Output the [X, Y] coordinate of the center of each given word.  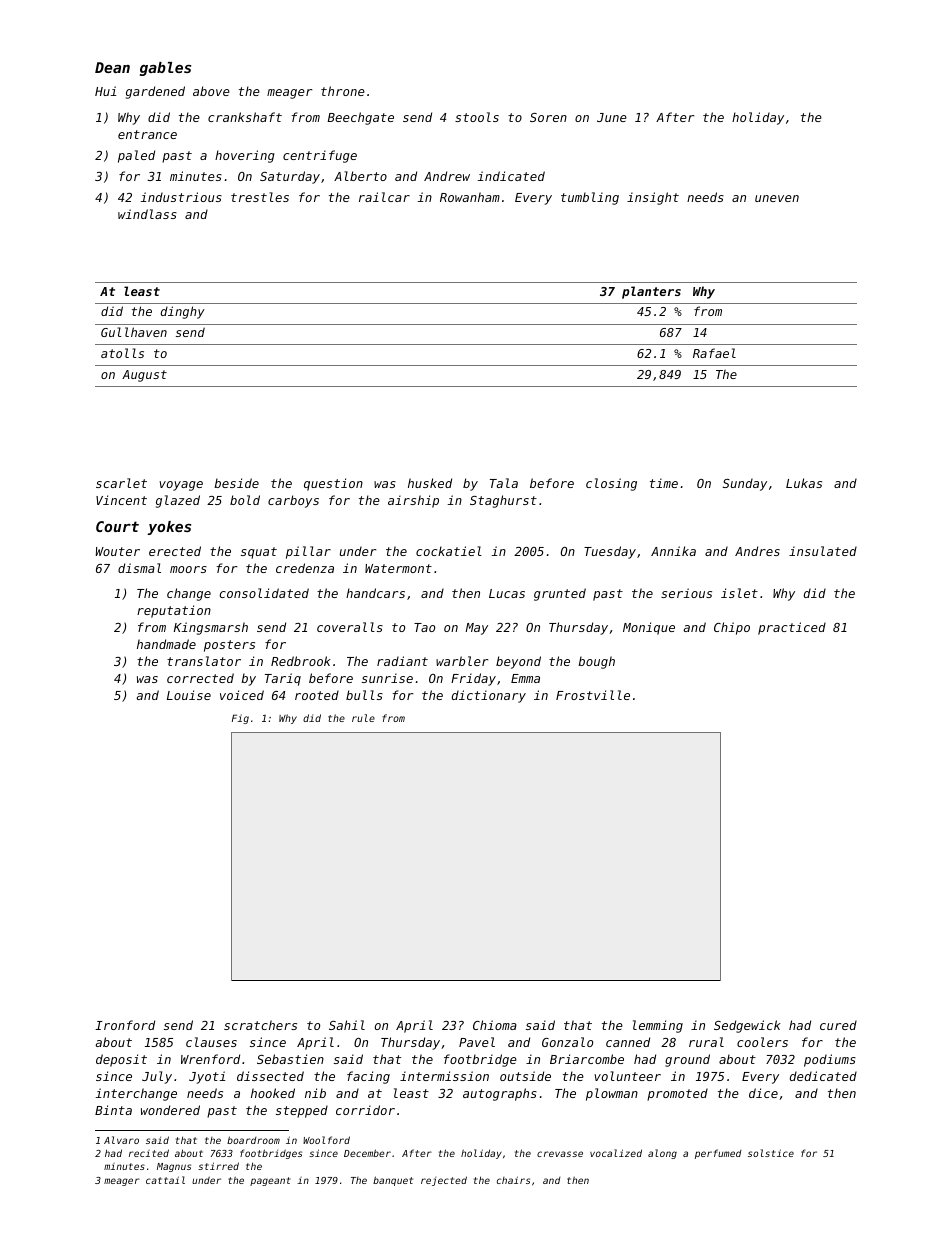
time [664, 483]
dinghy [183, 312]
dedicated [823, 1076]
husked [430, 483]
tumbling [590, 198]
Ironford [125, 1025]
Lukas [804, 483]
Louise [189, 695]
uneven [777, 198]
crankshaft [245, 117]
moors [188, 569]
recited [149, 1153]
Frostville [593, 695]
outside [525, 1076]
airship [413, 501]
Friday [473, 679]
